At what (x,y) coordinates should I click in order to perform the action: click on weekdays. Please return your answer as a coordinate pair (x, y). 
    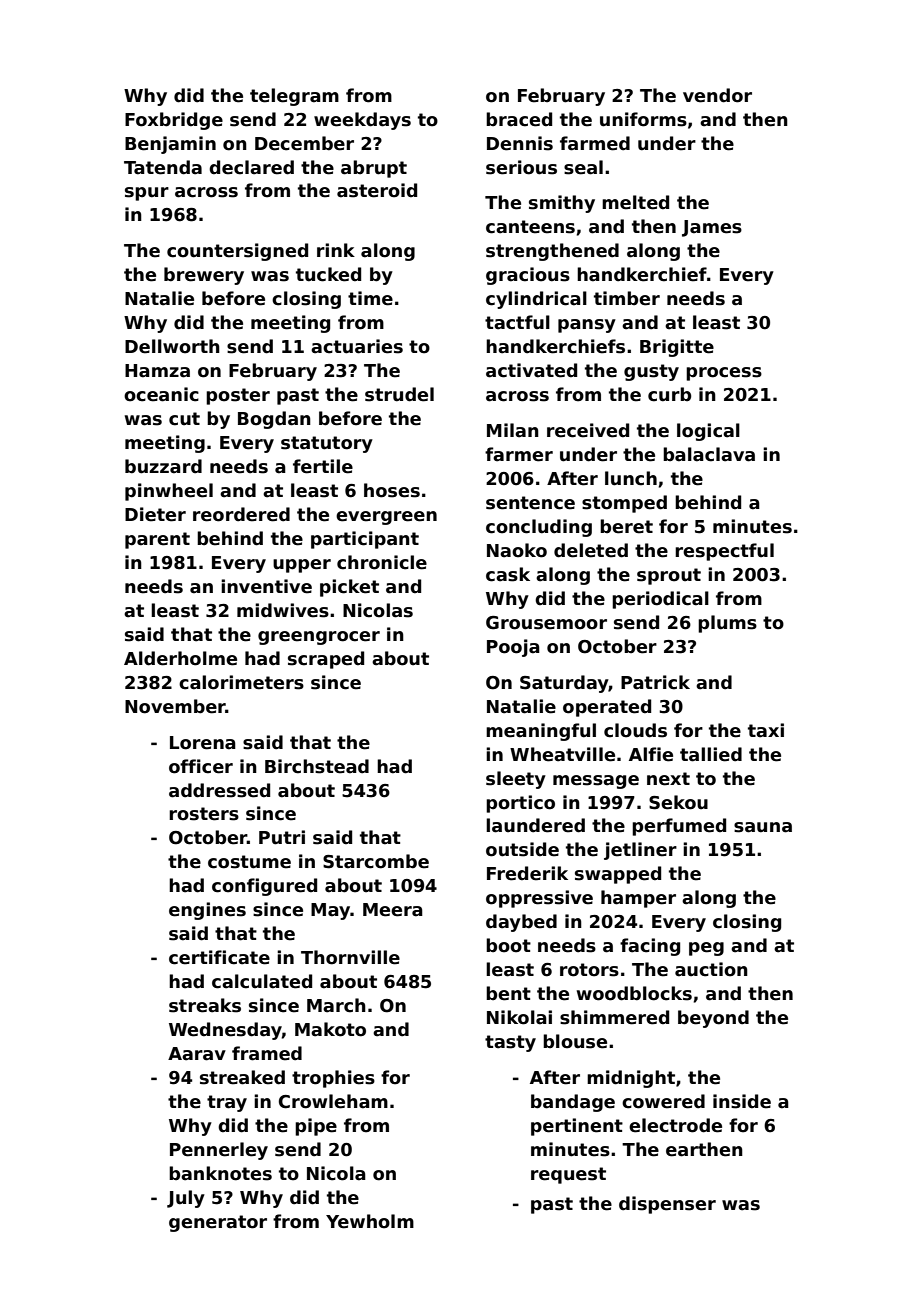
    Looking at the image, I should click on (362, 121).
